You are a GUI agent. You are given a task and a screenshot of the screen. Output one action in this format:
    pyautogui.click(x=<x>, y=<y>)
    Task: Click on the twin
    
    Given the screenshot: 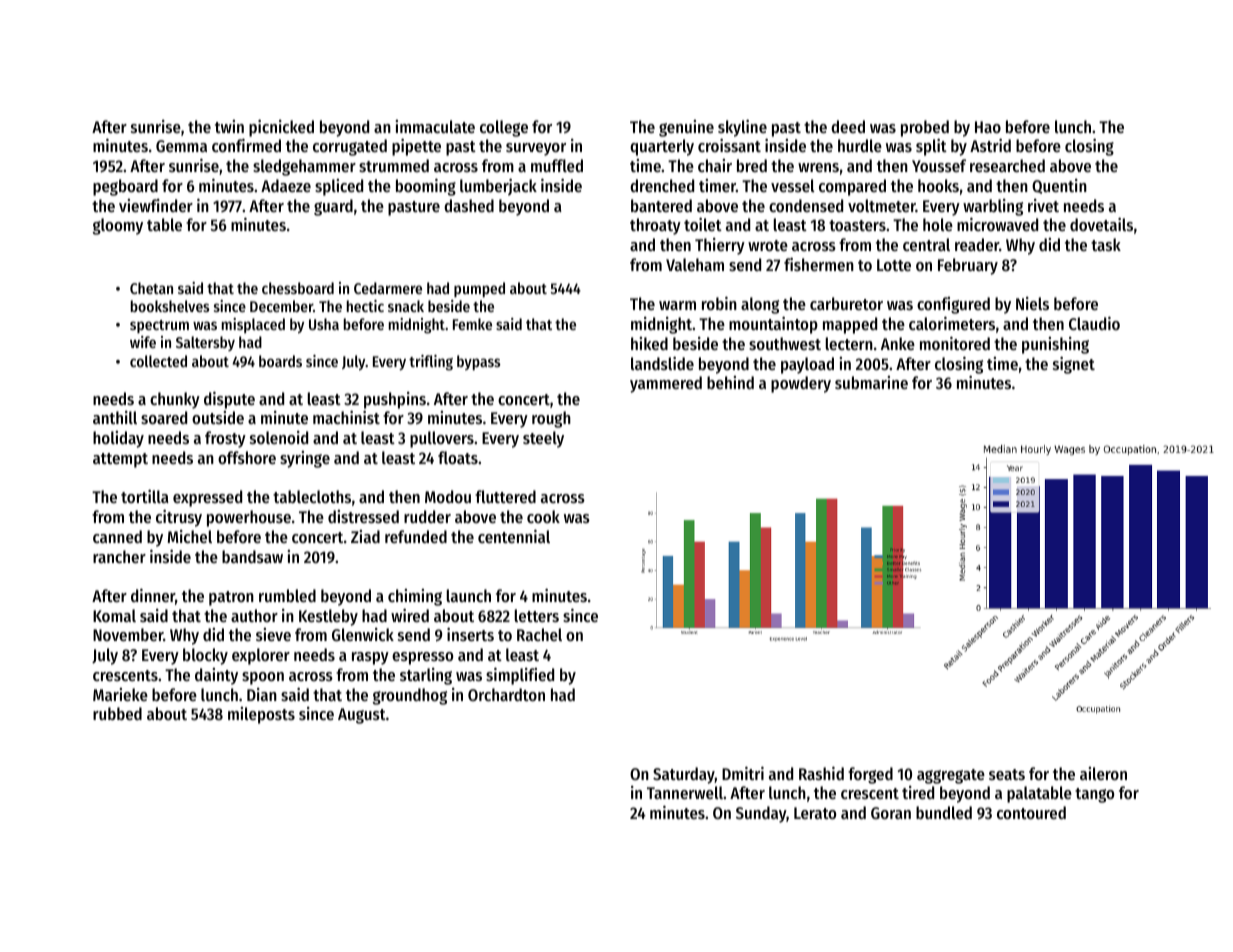 What is the action you would take?
    pyautogui.click(x=229, y=126)
